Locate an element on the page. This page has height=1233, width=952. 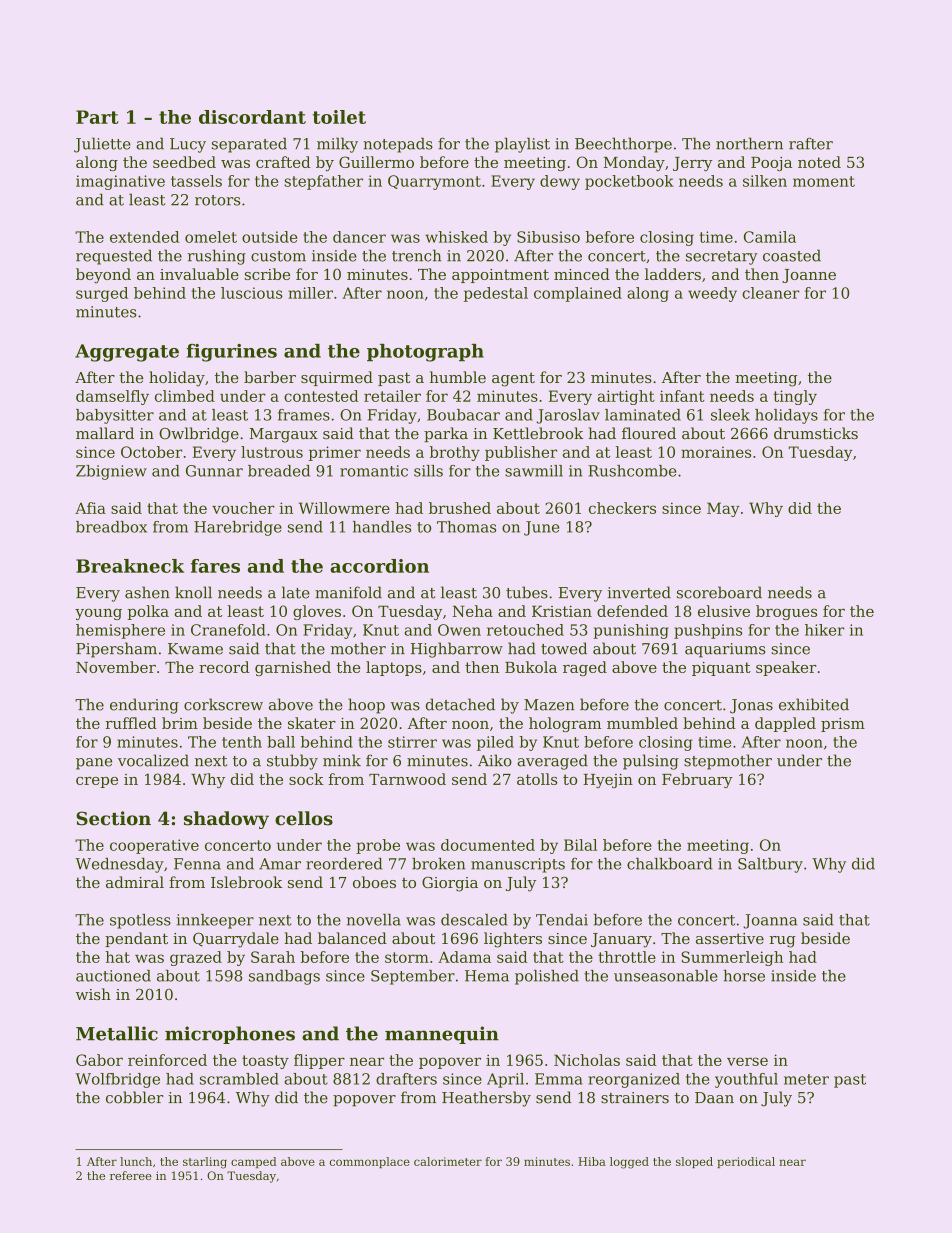
Part is located at coordinates (97, 117).
